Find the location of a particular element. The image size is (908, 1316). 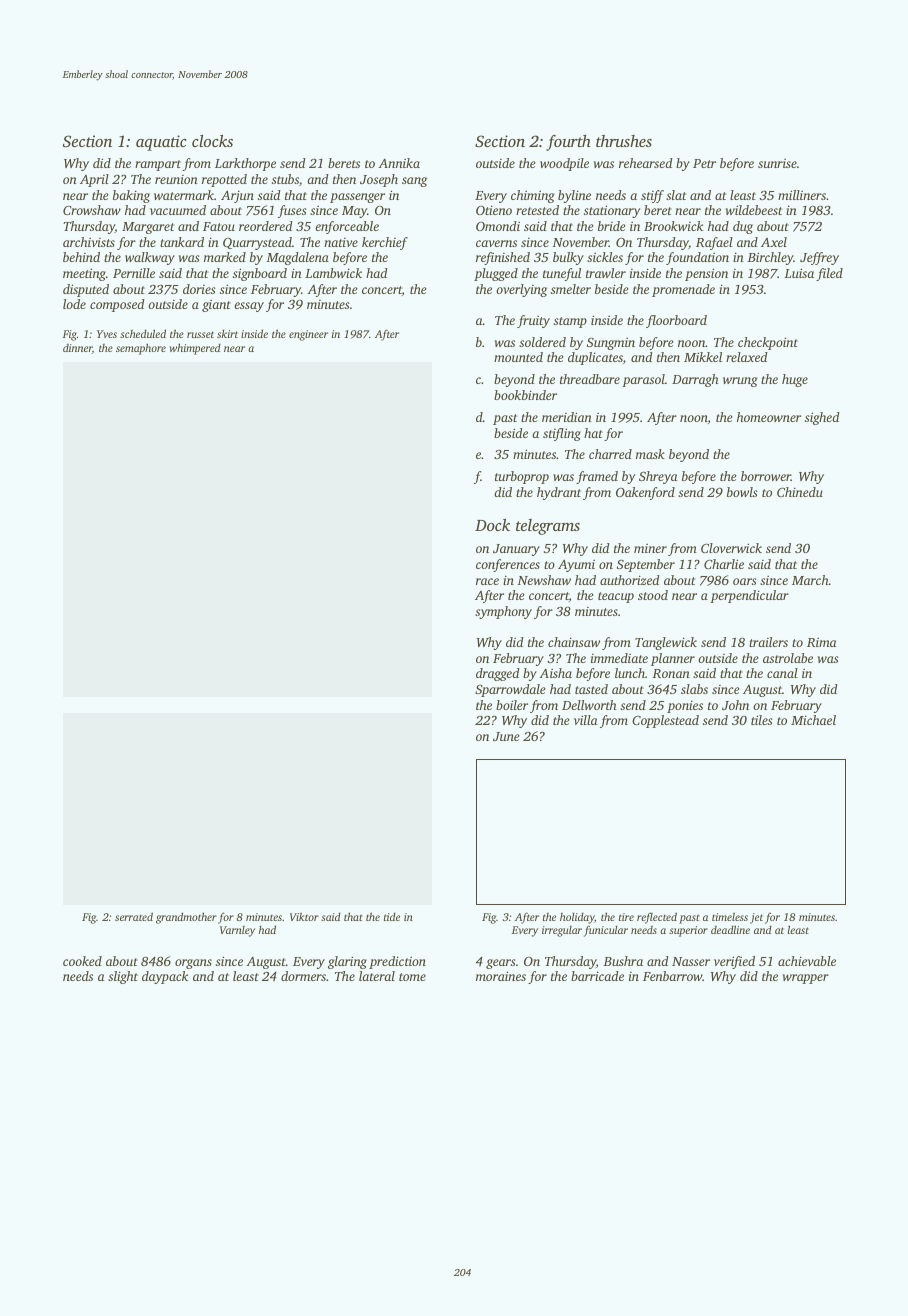

mounted is located at coordinates (518, 357).
